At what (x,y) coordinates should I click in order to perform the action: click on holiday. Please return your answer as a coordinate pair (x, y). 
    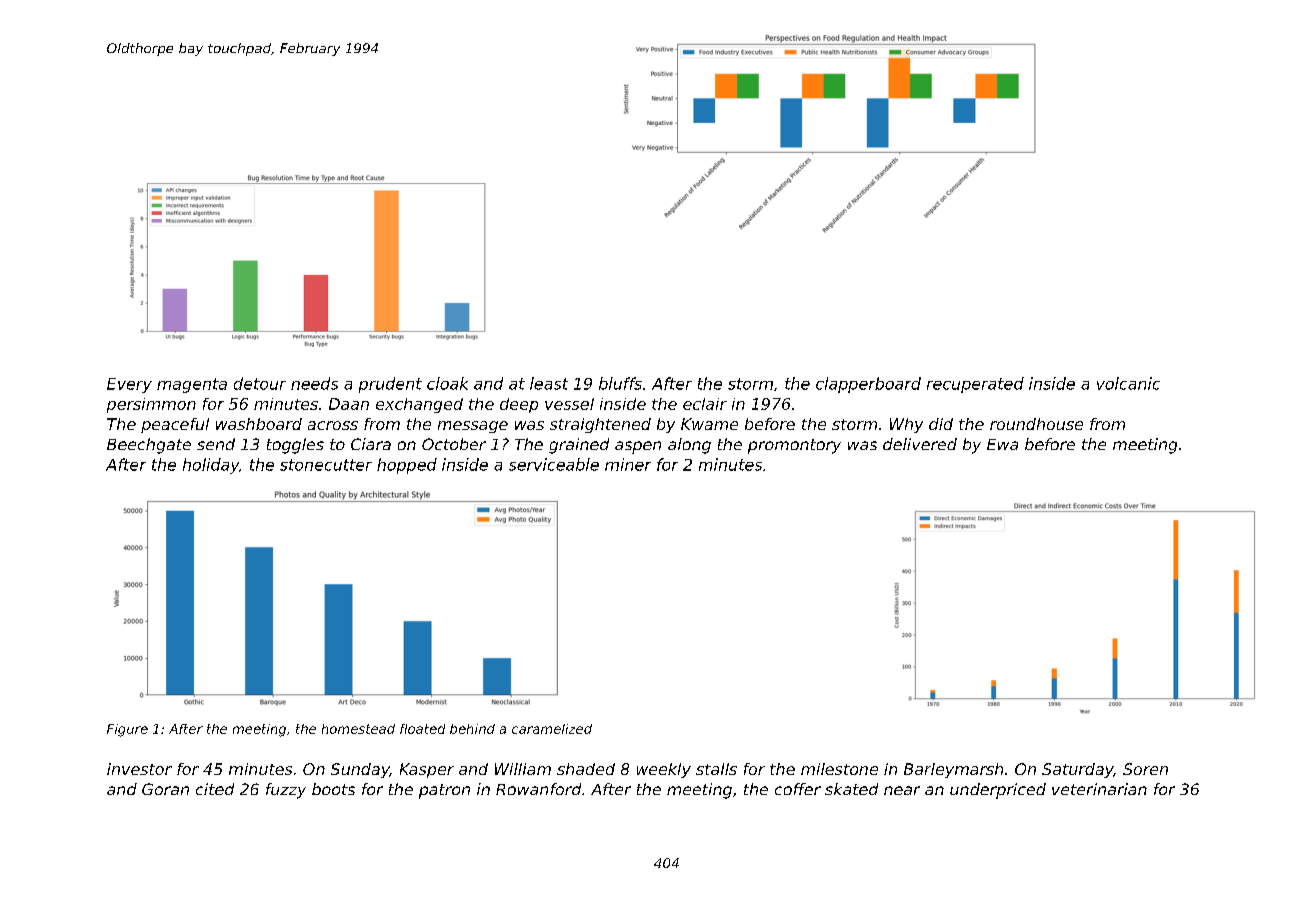
    Looking at the image, I should click on (211, 466).
